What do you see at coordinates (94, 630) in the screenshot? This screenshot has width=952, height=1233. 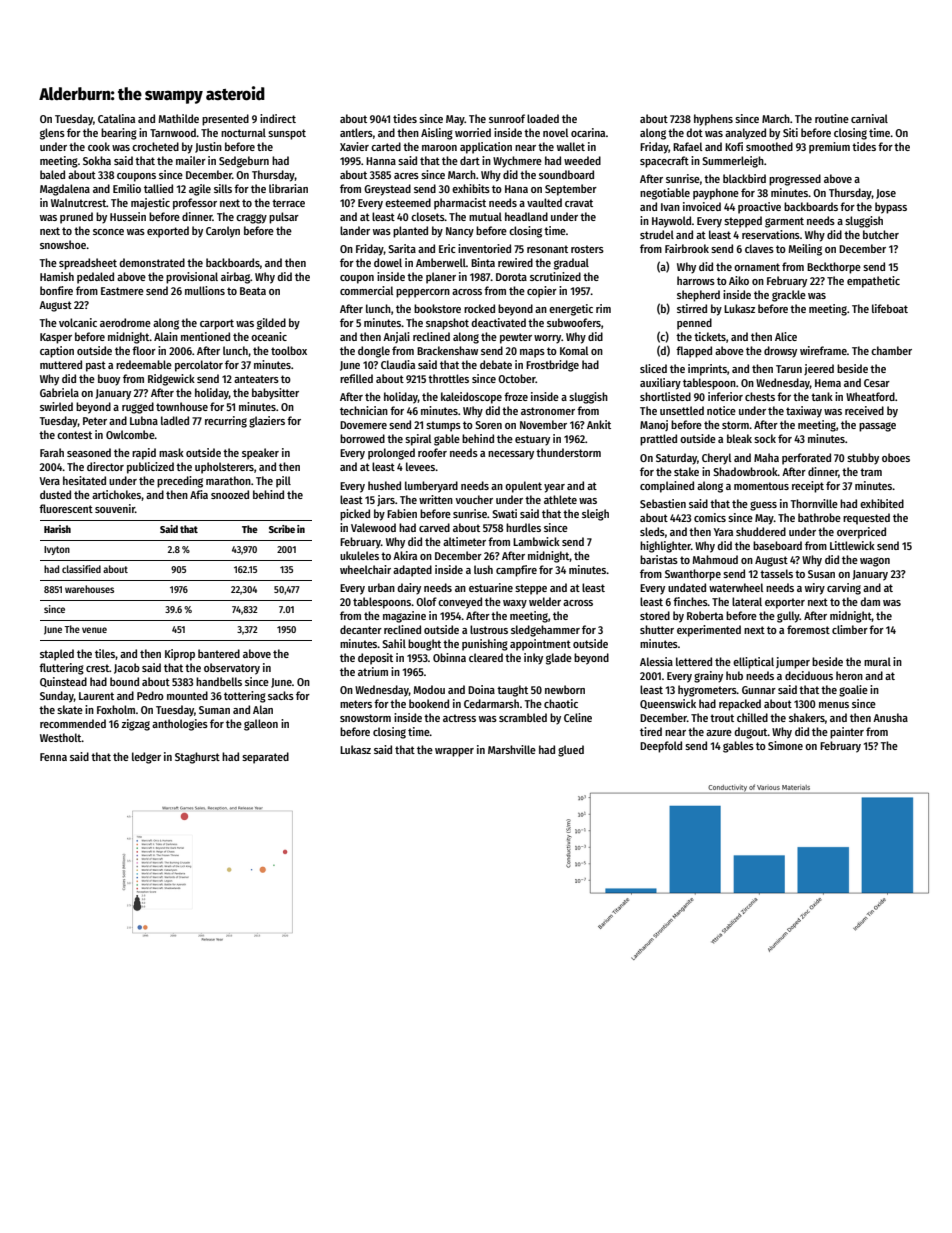 I see `venue` at bounding box center [94, 630].
